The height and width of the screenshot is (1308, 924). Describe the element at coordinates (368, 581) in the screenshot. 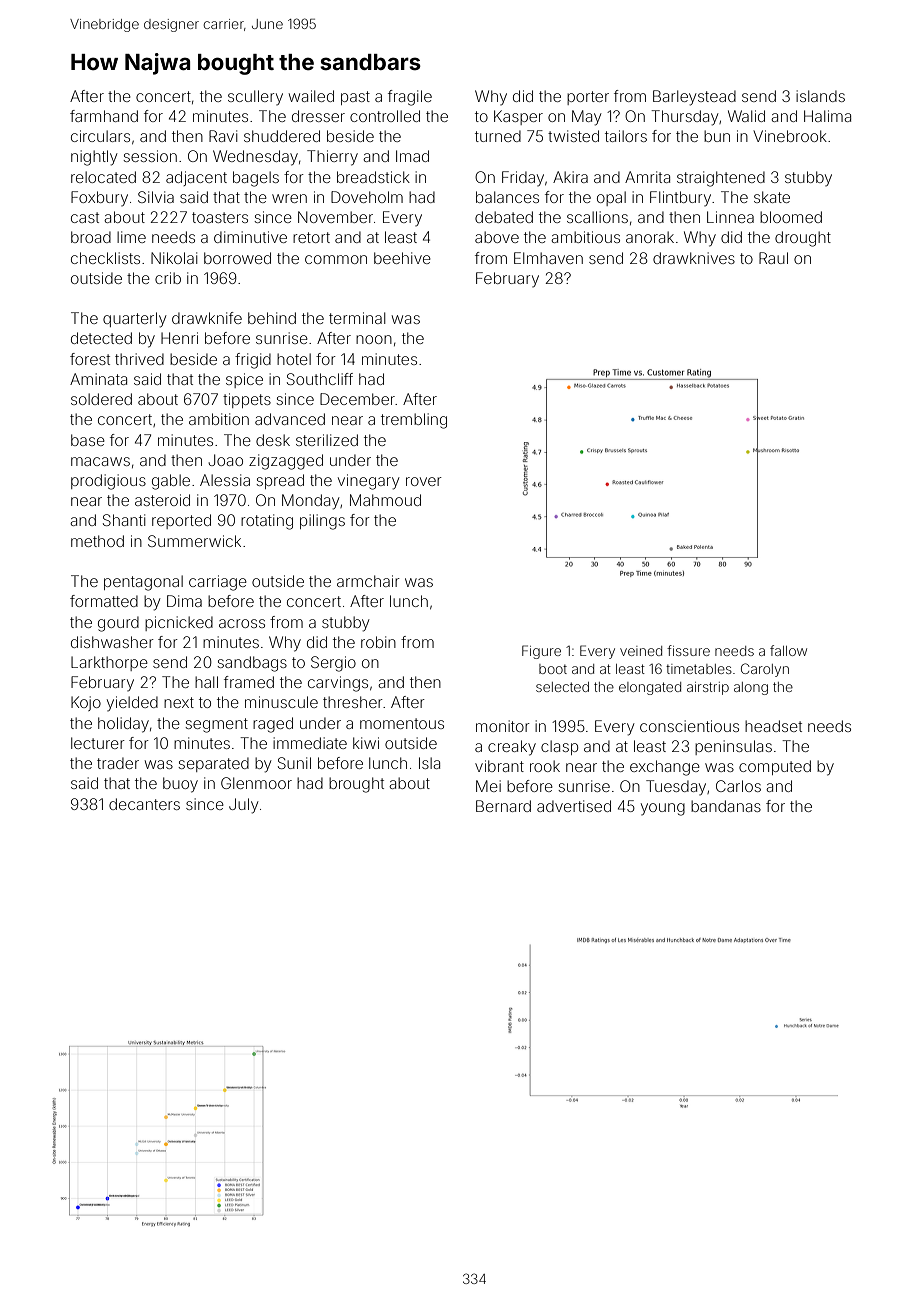

I see `armchair` at that location.
